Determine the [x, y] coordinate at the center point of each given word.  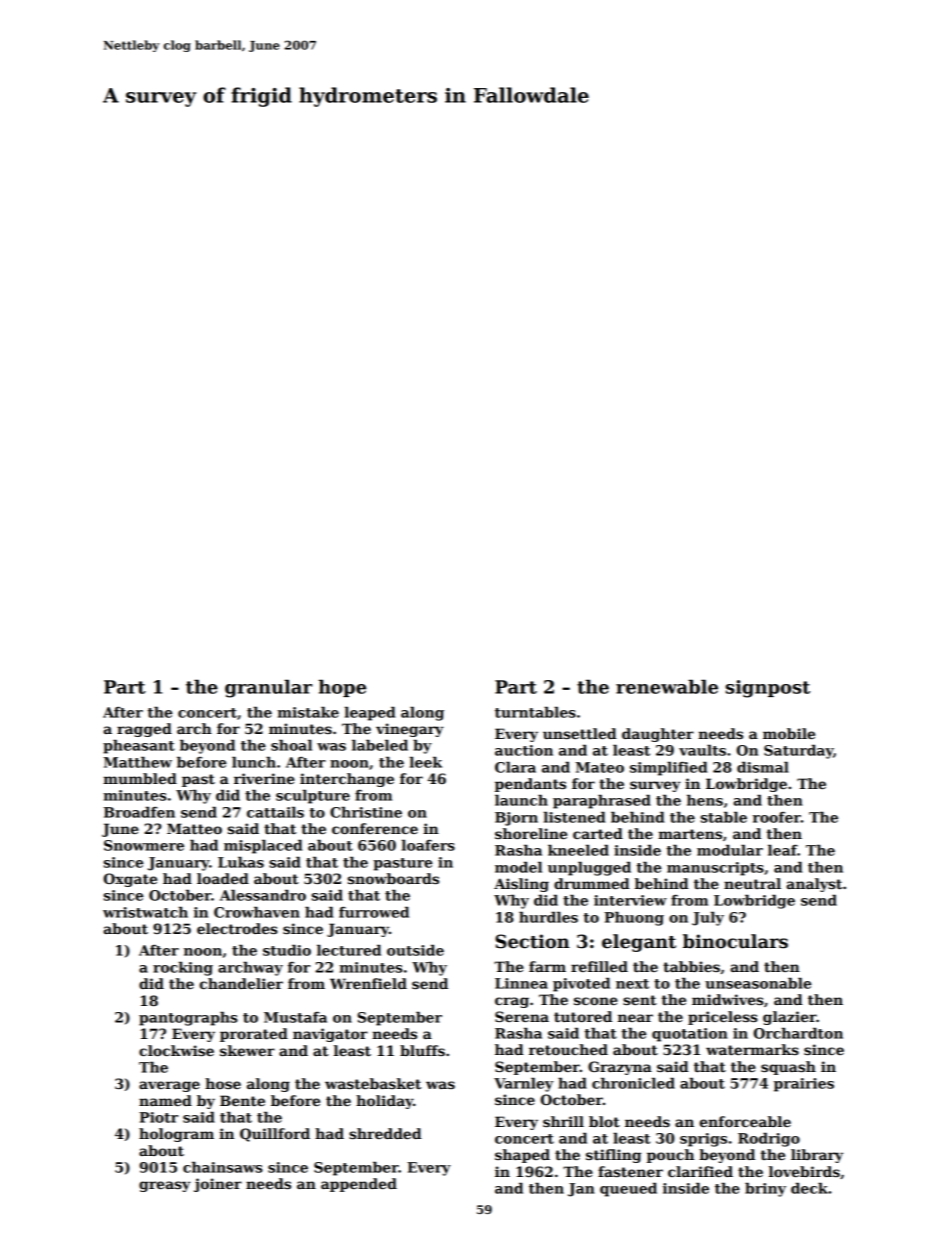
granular [268, 688]
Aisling [521, 885]
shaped [522, 1156]
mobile [789, 733]
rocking [183, 969]
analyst [814, 885]
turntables [535, 712]
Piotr [158, 1117]
